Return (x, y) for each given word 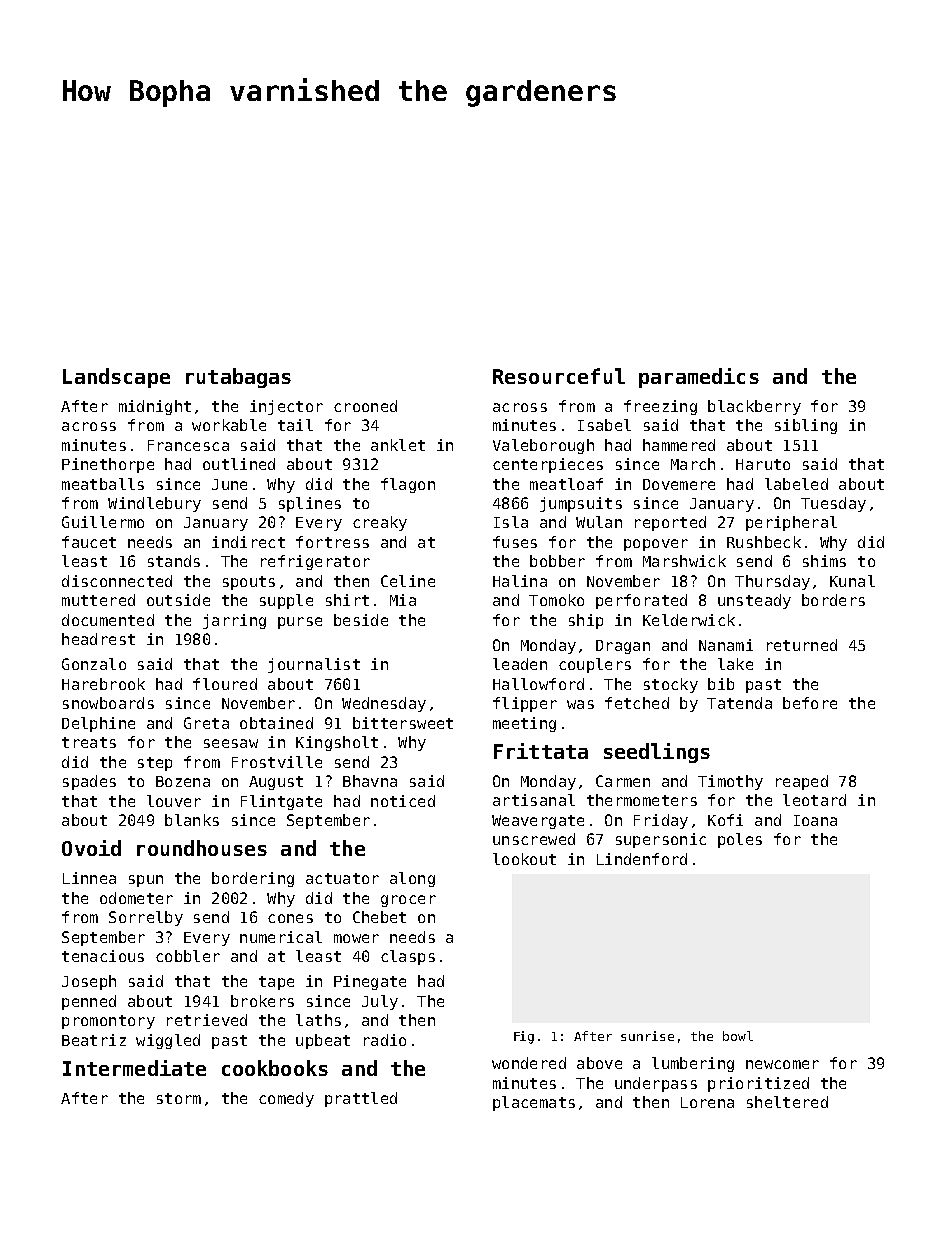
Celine (408, 581)
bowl (738, 1036)
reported (670, 523)
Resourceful (559, 376)
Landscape (116, 378)
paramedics (699, 378)
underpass (656, 1084)
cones (290, 918)
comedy (286, 1099)
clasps (408, 957)
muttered (98, 600)
